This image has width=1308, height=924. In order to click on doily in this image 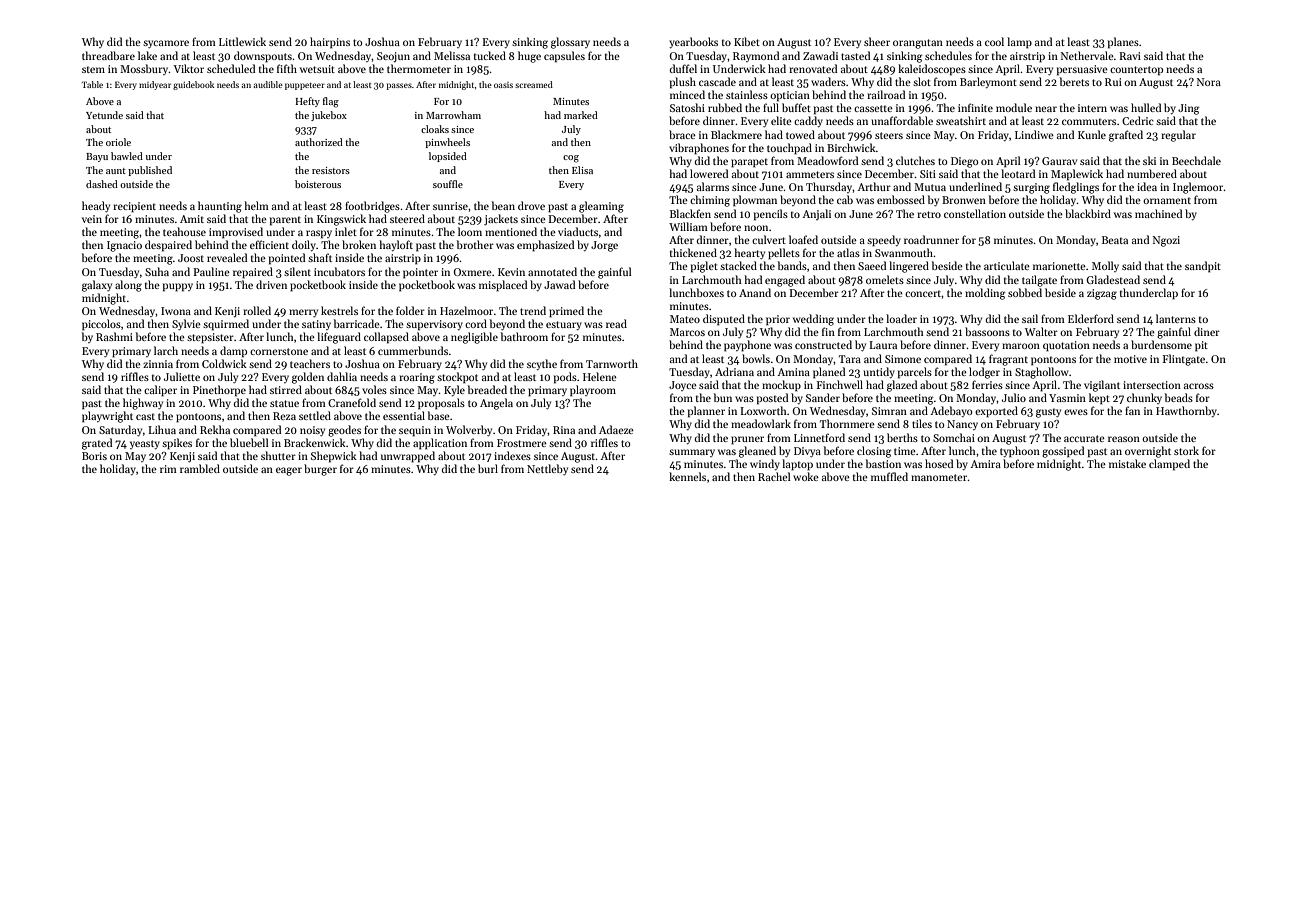, I will do `click(304, 245)`.
